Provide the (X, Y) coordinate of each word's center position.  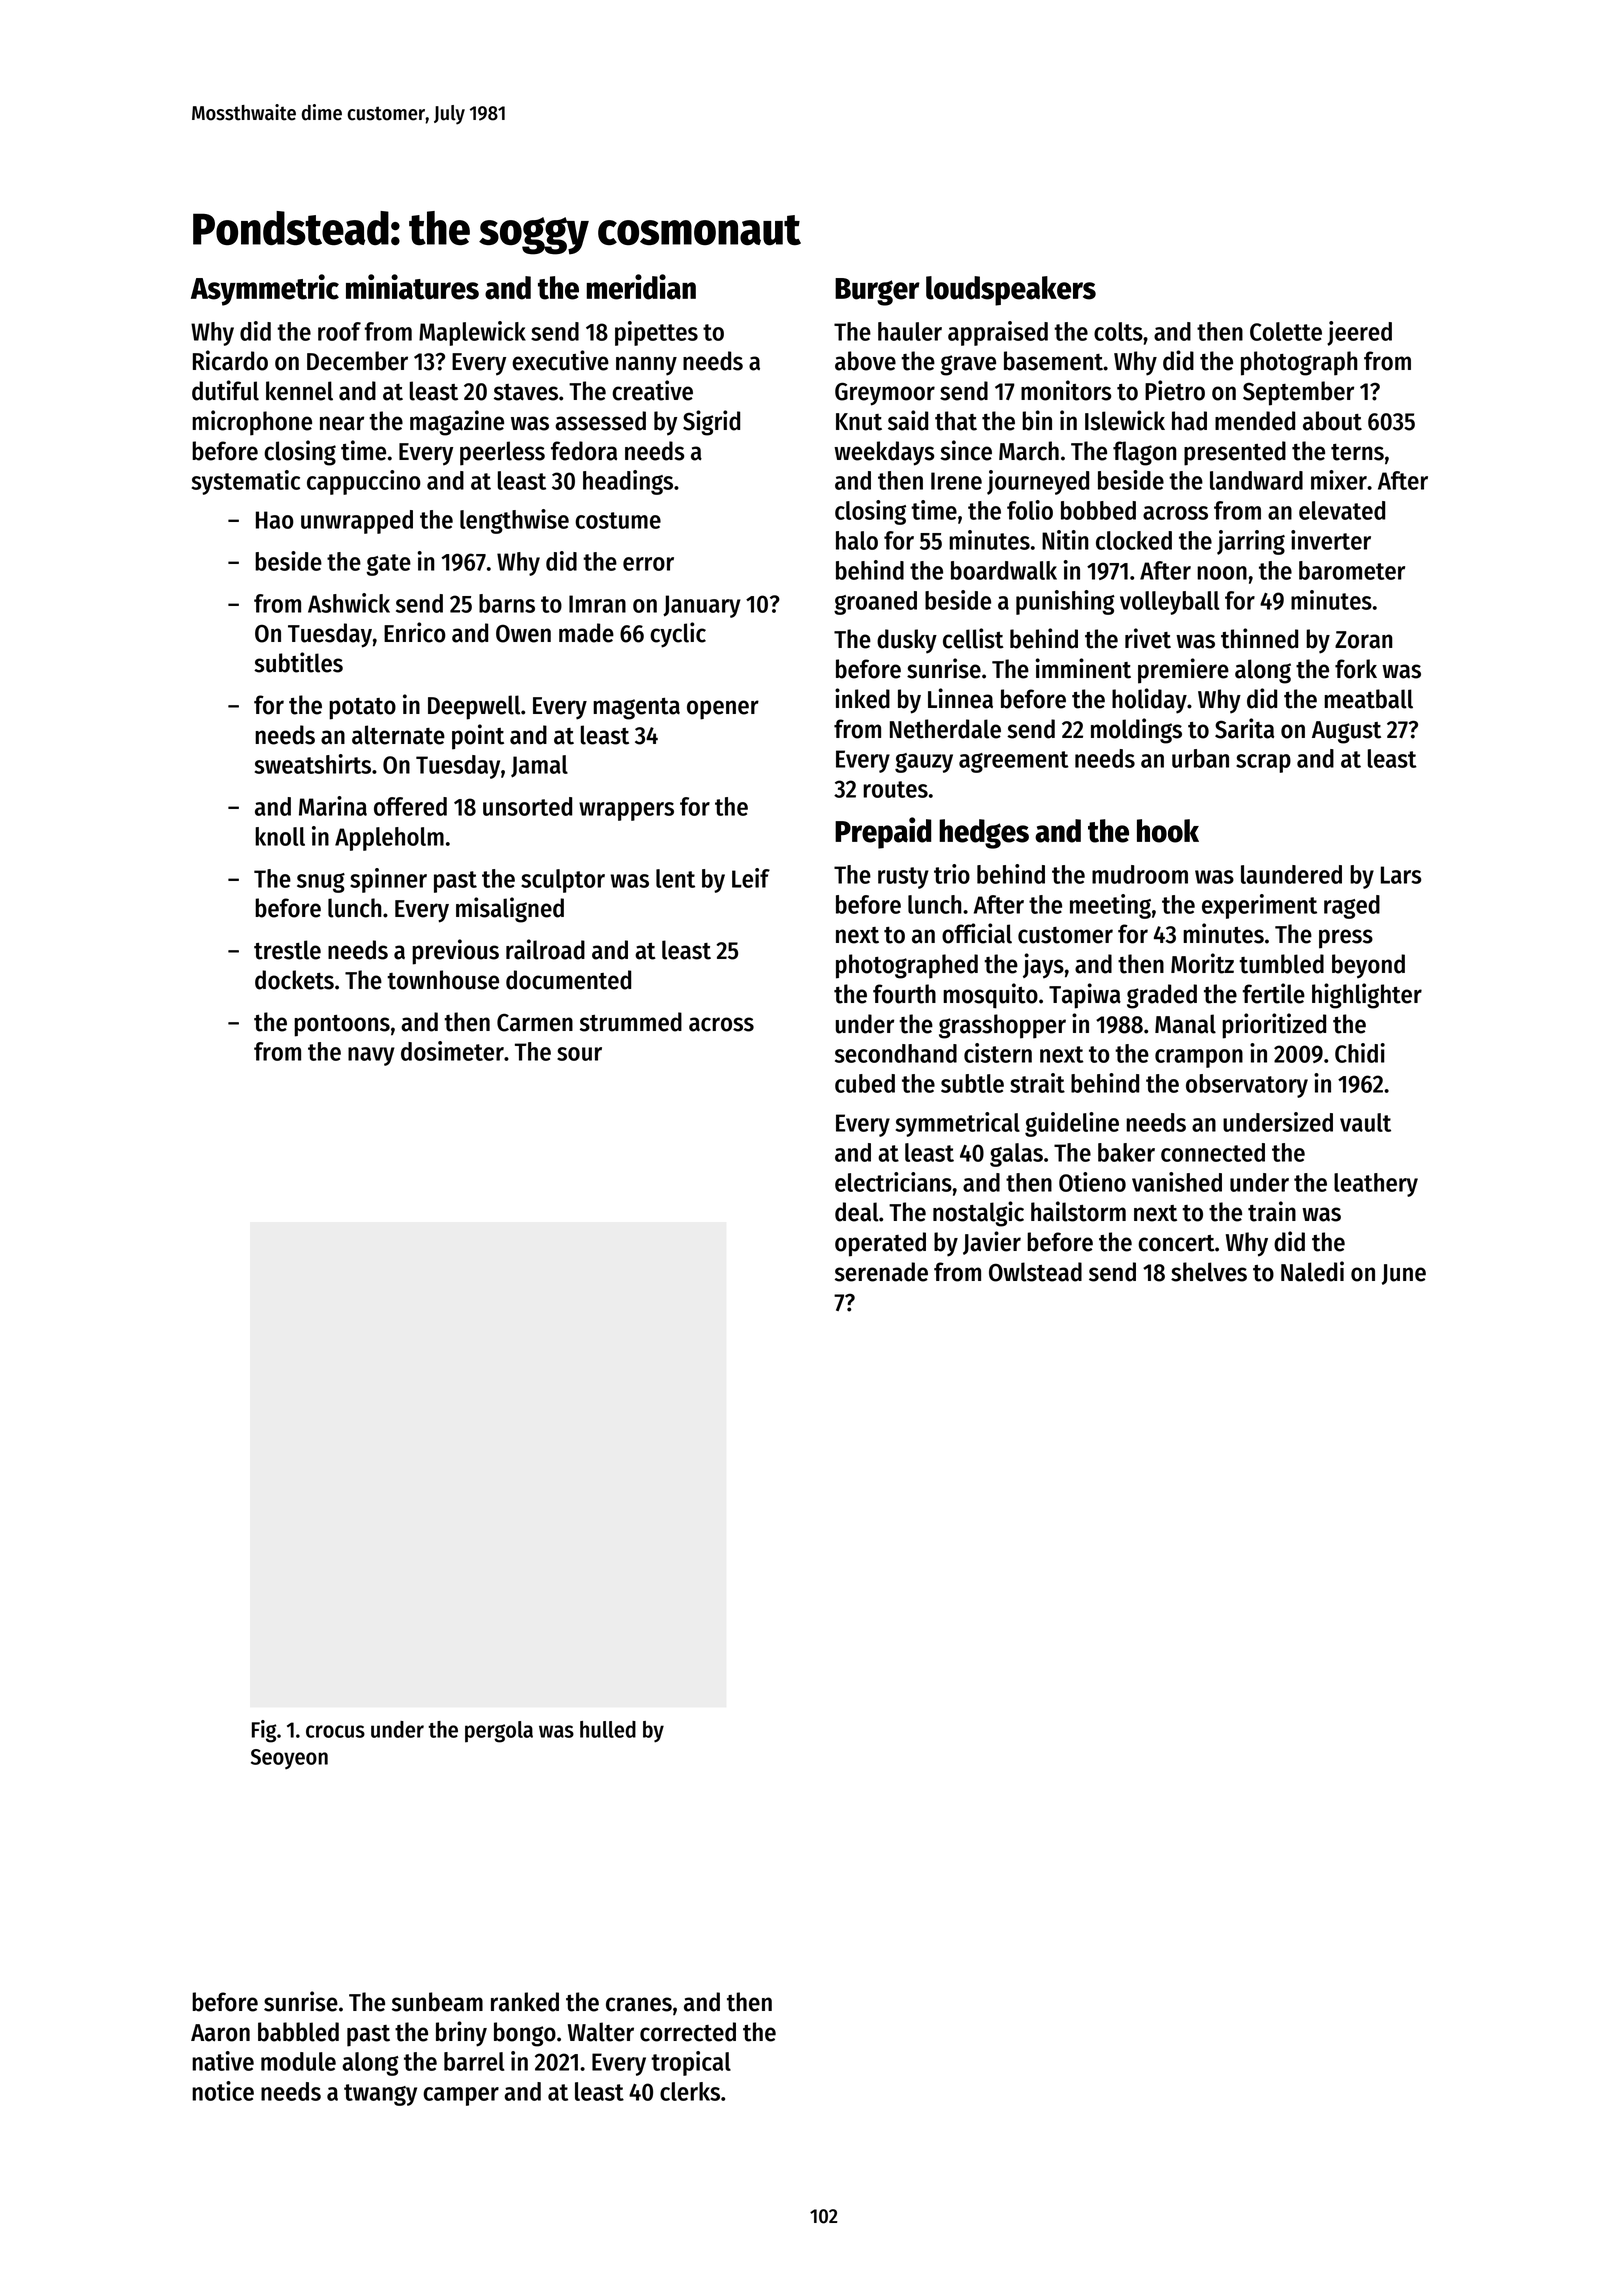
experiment (1259, 906)
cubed (865, 1083)
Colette (1286, 331)
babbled (298, 2032)
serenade (881, 1272)
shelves (1209, 1272)
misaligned (510, 910)
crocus (335, 1731)
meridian (641, 287)
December (357, 361)
